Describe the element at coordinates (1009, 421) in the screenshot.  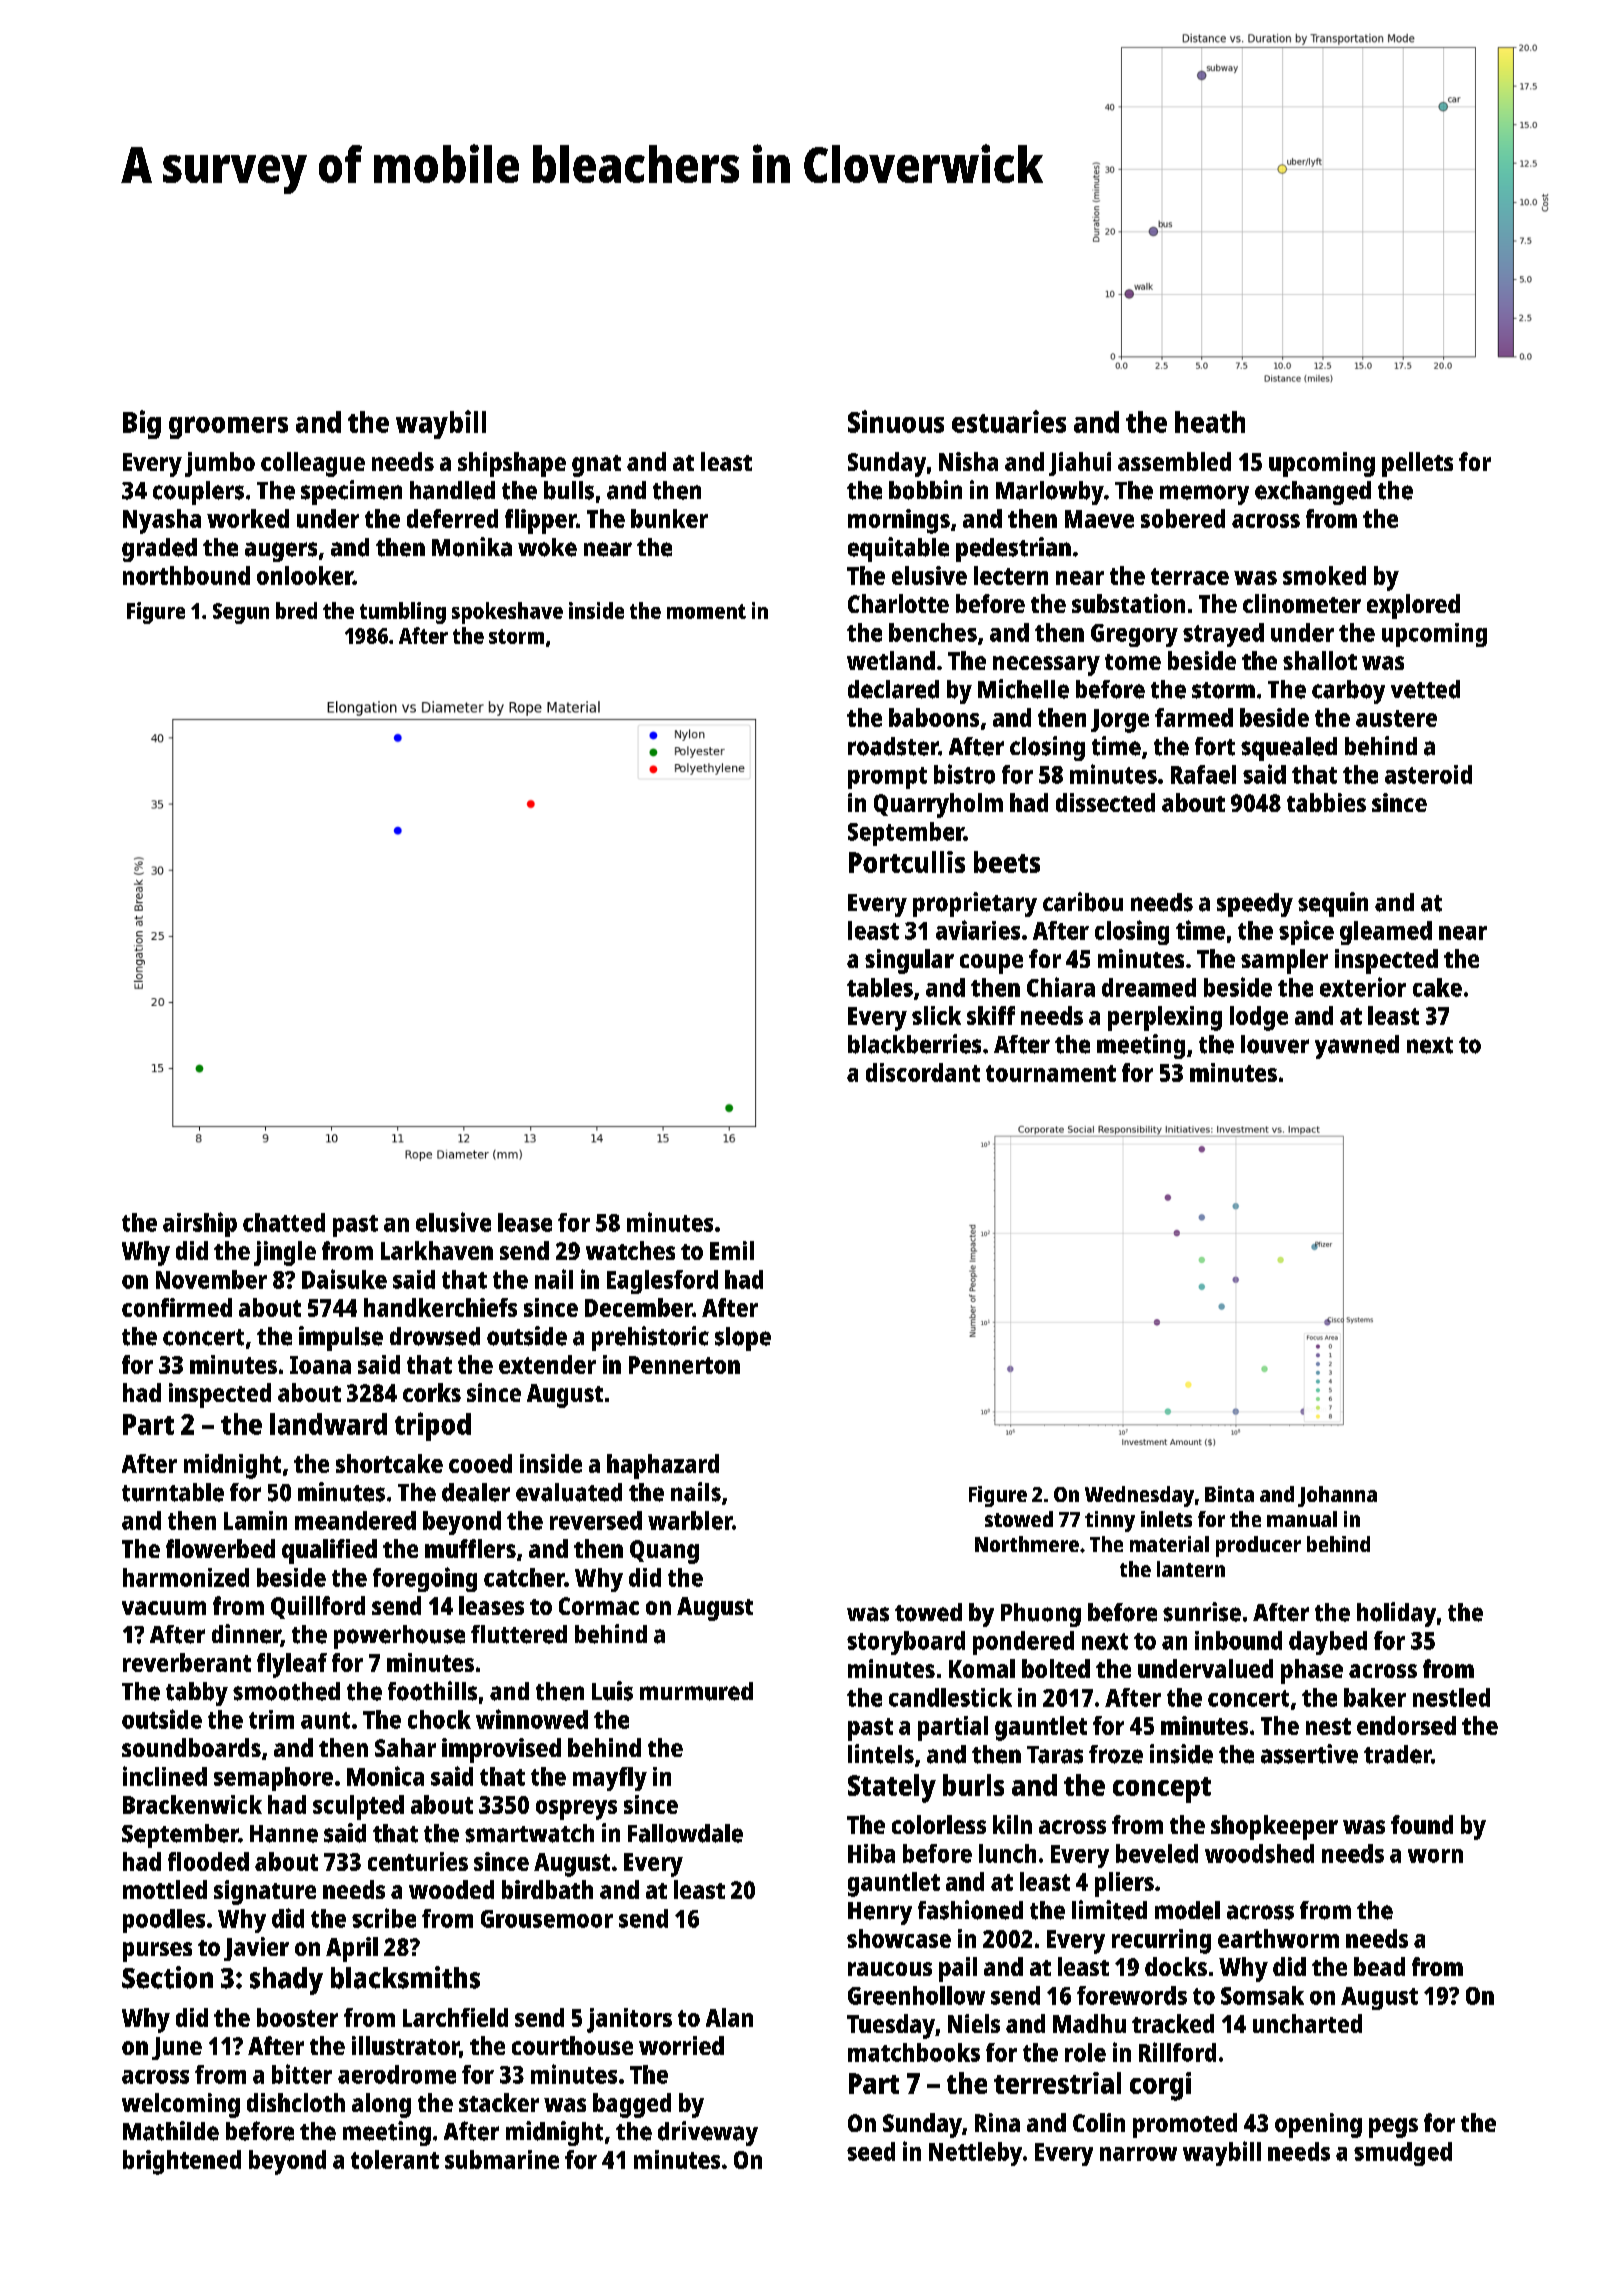
I see `estuaries` at that location.
